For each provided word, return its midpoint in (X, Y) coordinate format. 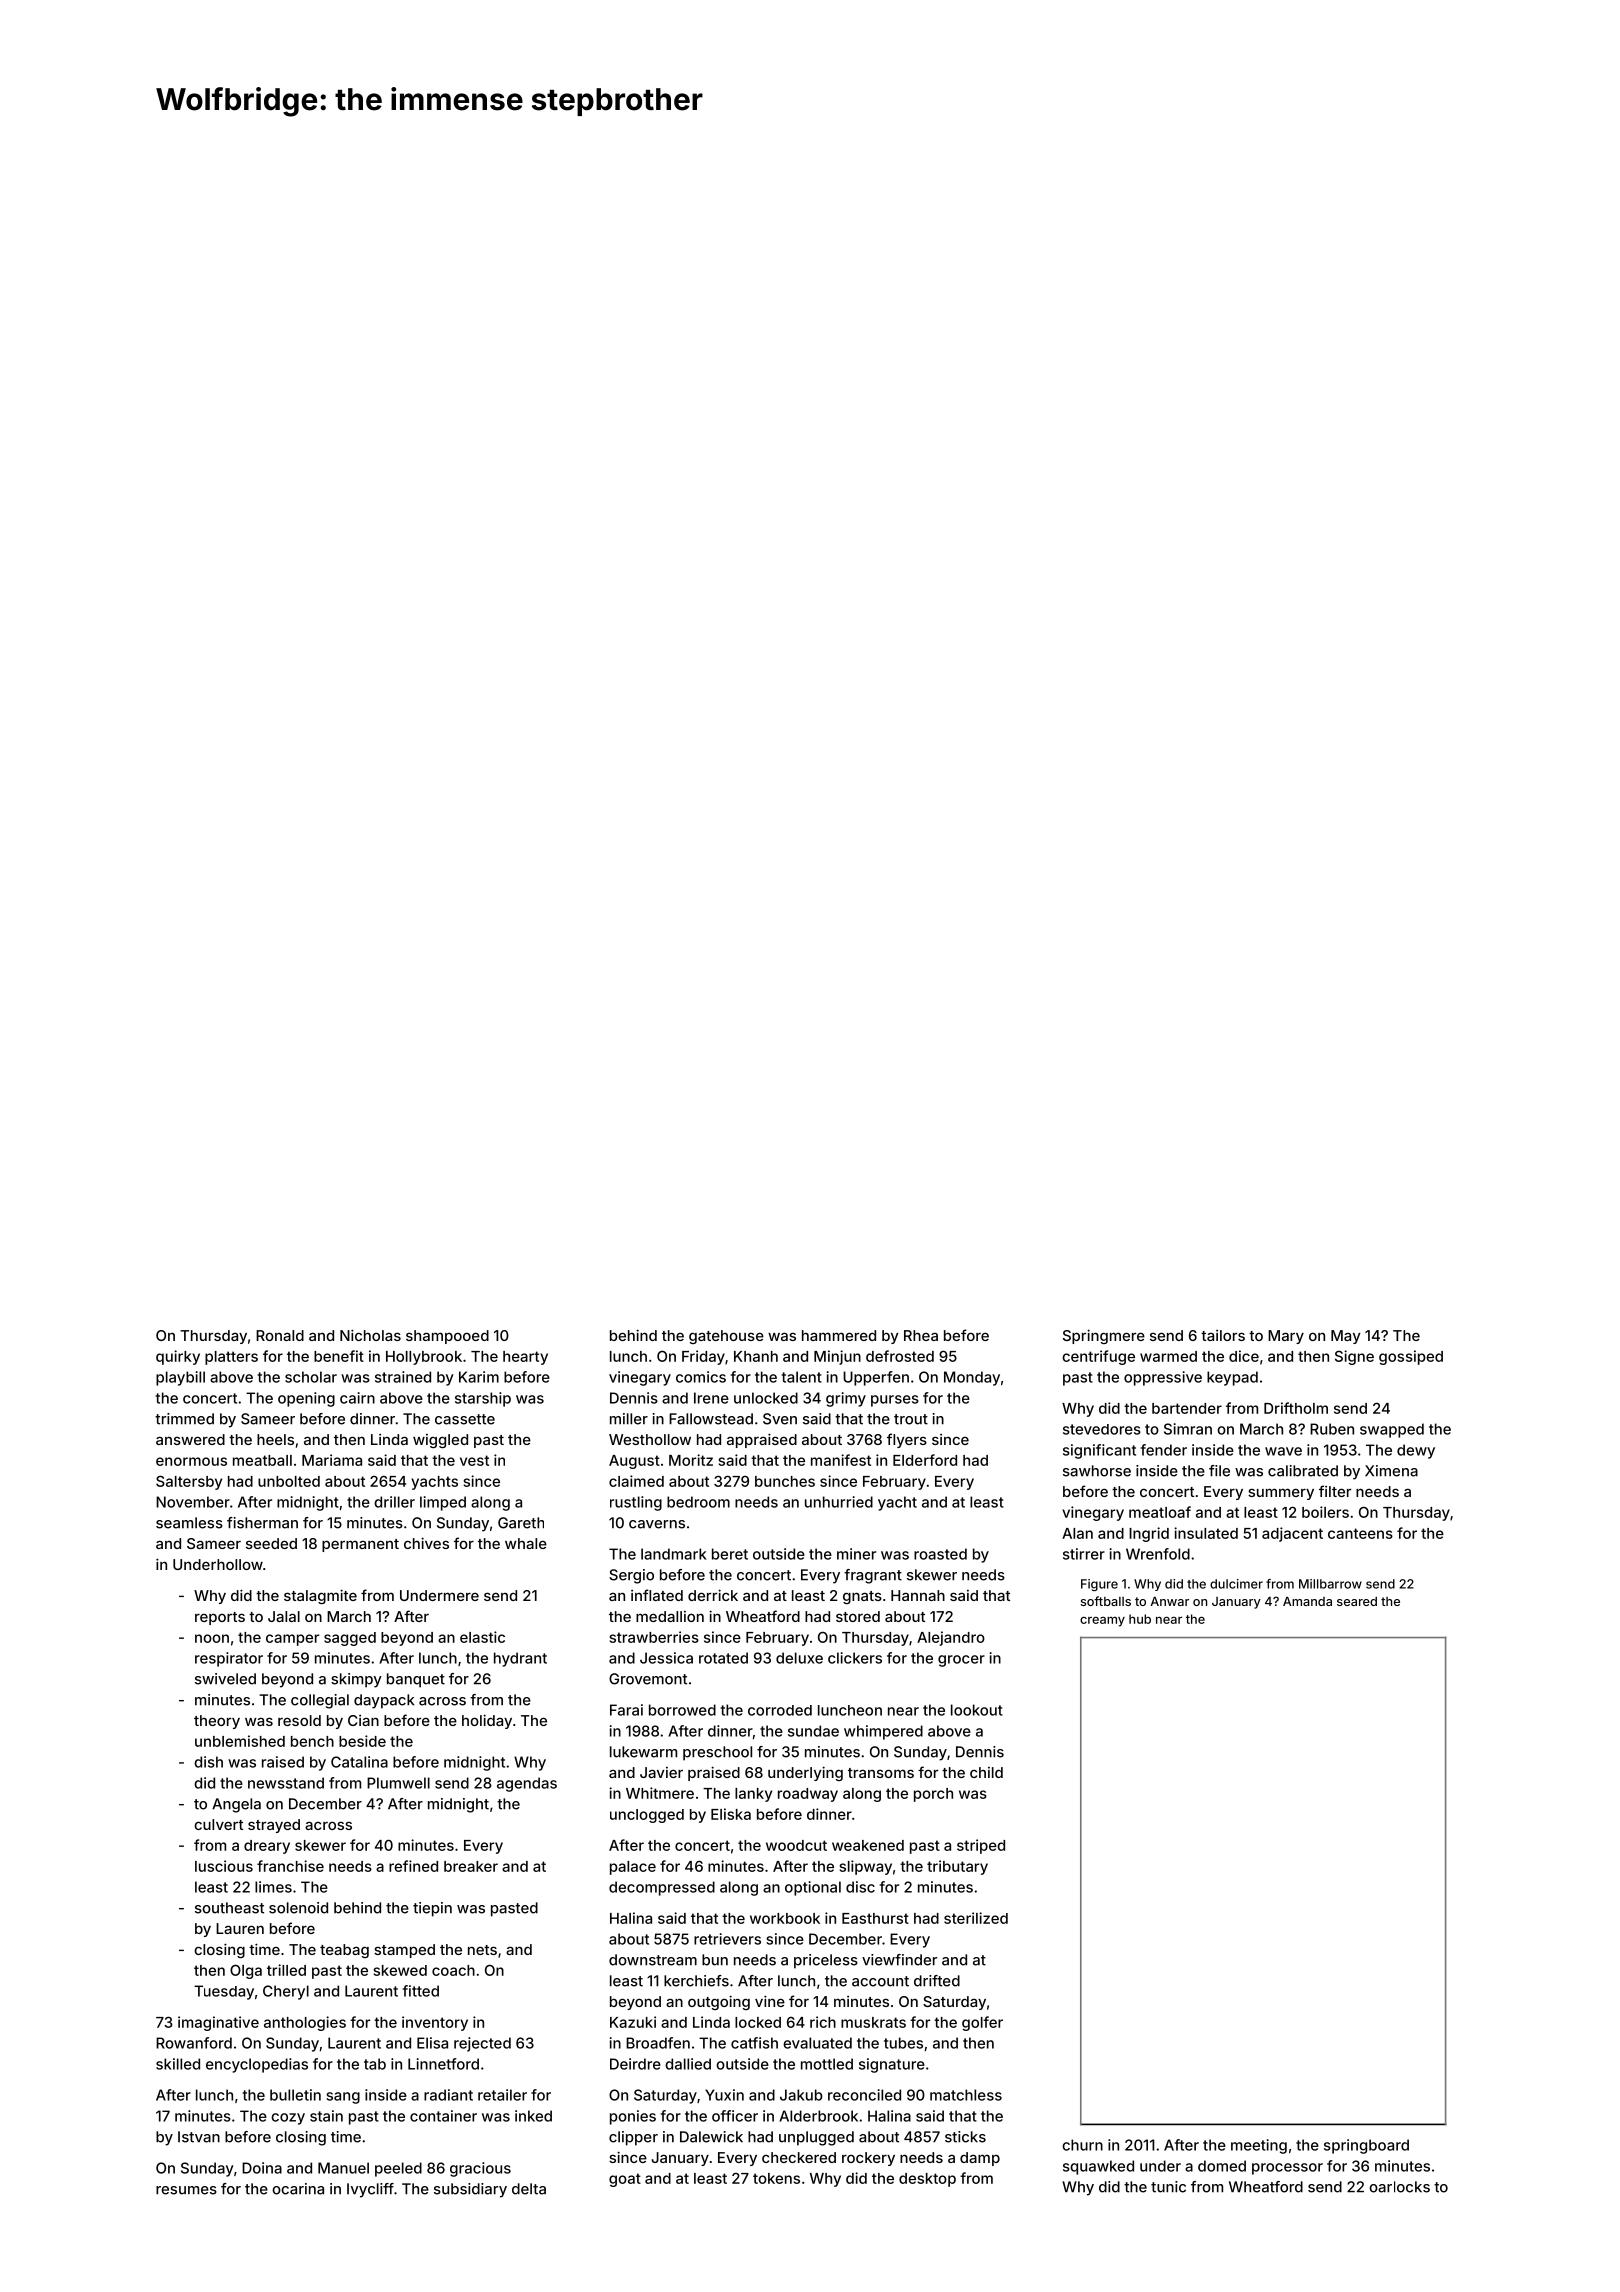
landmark (674, 1554)
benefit (339, 1356)
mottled (827, 2064)
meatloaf (1160, 1512)
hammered (839, 1335)
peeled (398, 2169)
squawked (1098, 2167)
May (1346, 1337)
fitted (421, 1991)
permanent (360, 1545)
